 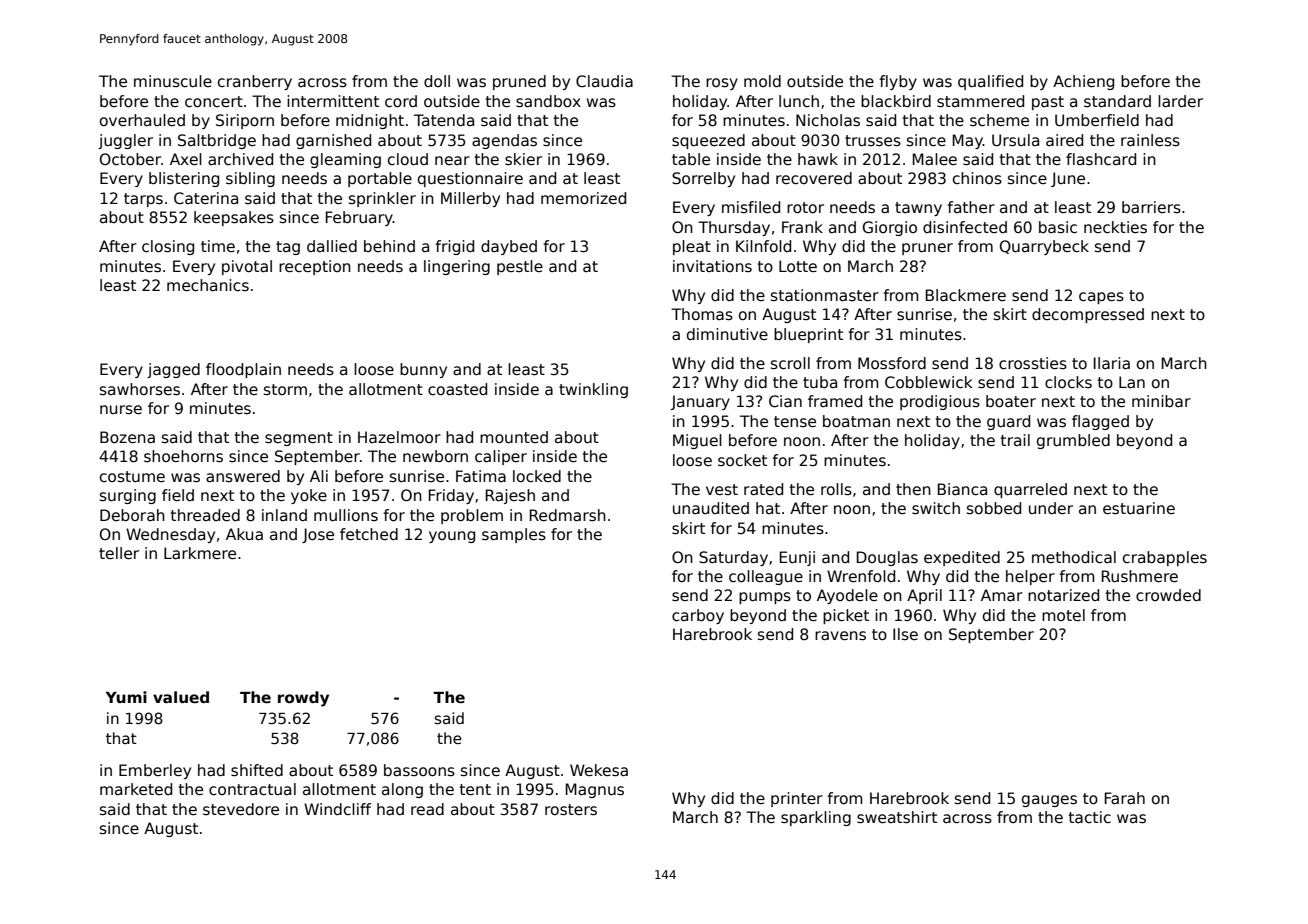 What do you see at coordinates (762, 81) in the document?
I see `mold` at bounding box center [762, 81].
